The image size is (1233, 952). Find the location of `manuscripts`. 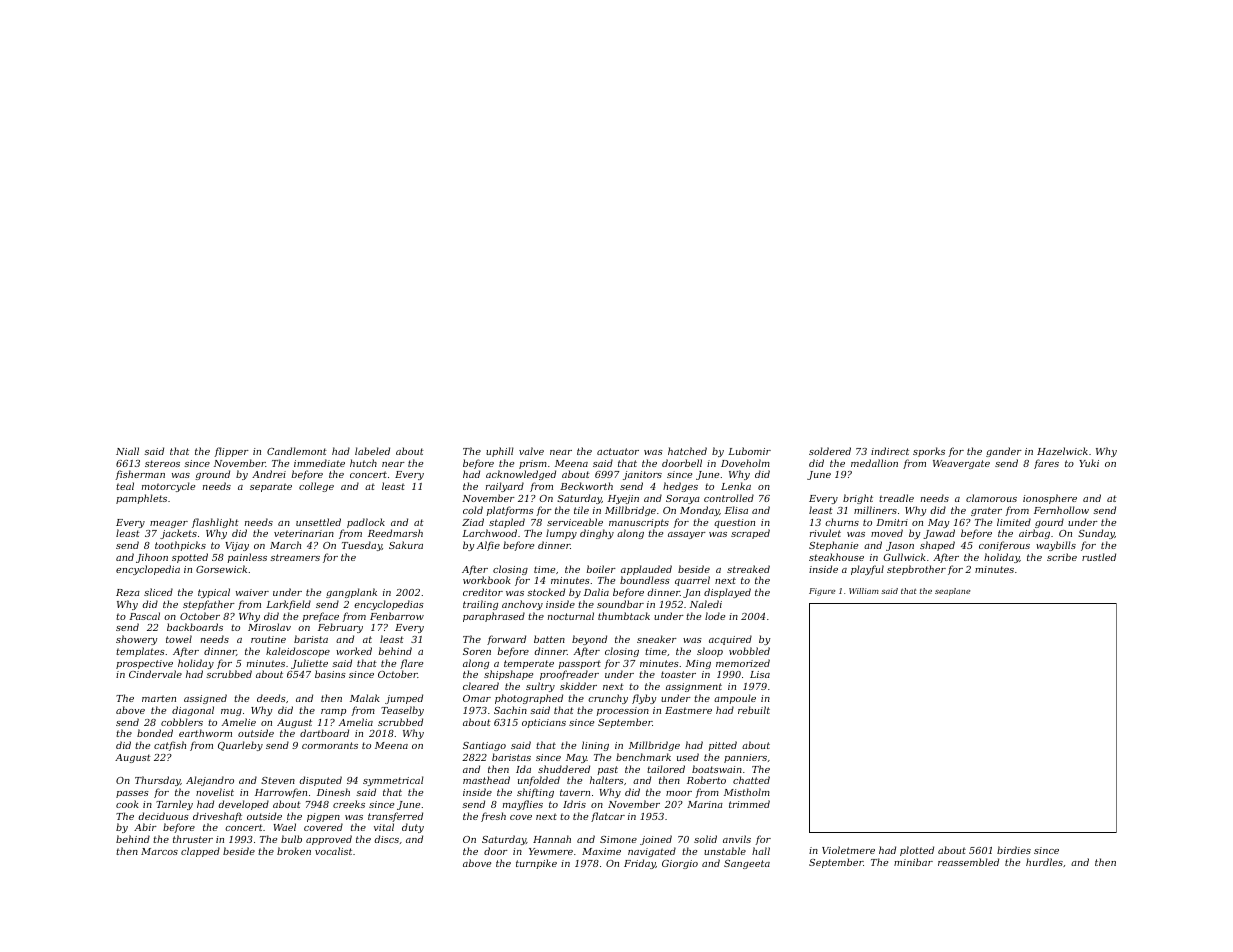

manuscripts is located at coordinates (639, 523).
